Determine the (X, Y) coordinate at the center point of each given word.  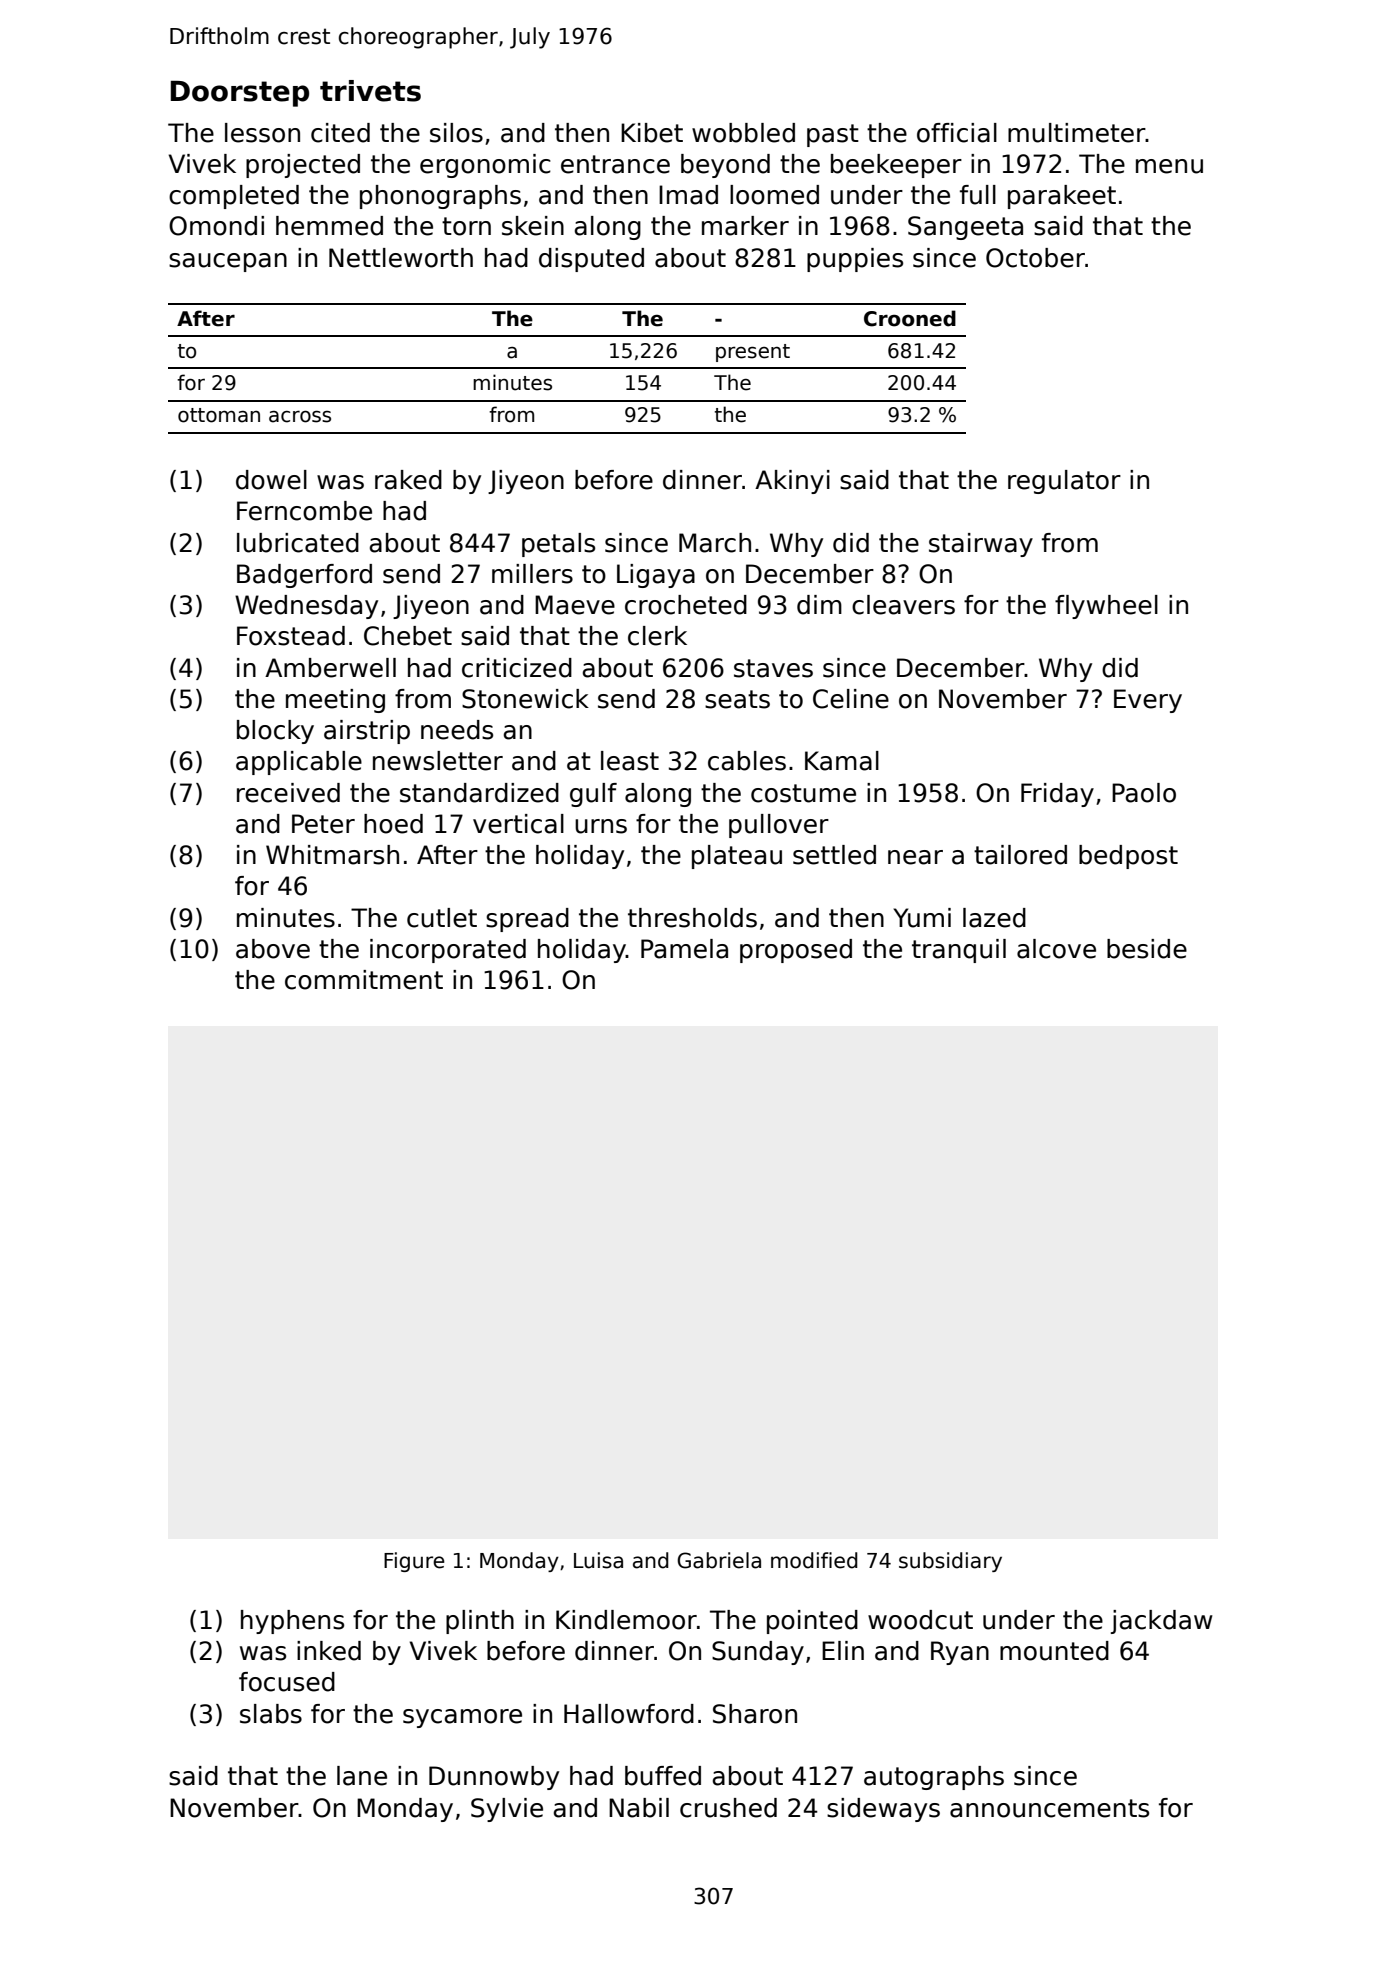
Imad (688, 195)
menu (1169, 166)
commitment (364, 980)
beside (1147, 949)
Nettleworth (401, 258)
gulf (593, 795)
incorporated (448, 951)
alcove (1056, 949)
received (288, 793)
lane (362, 1776)
